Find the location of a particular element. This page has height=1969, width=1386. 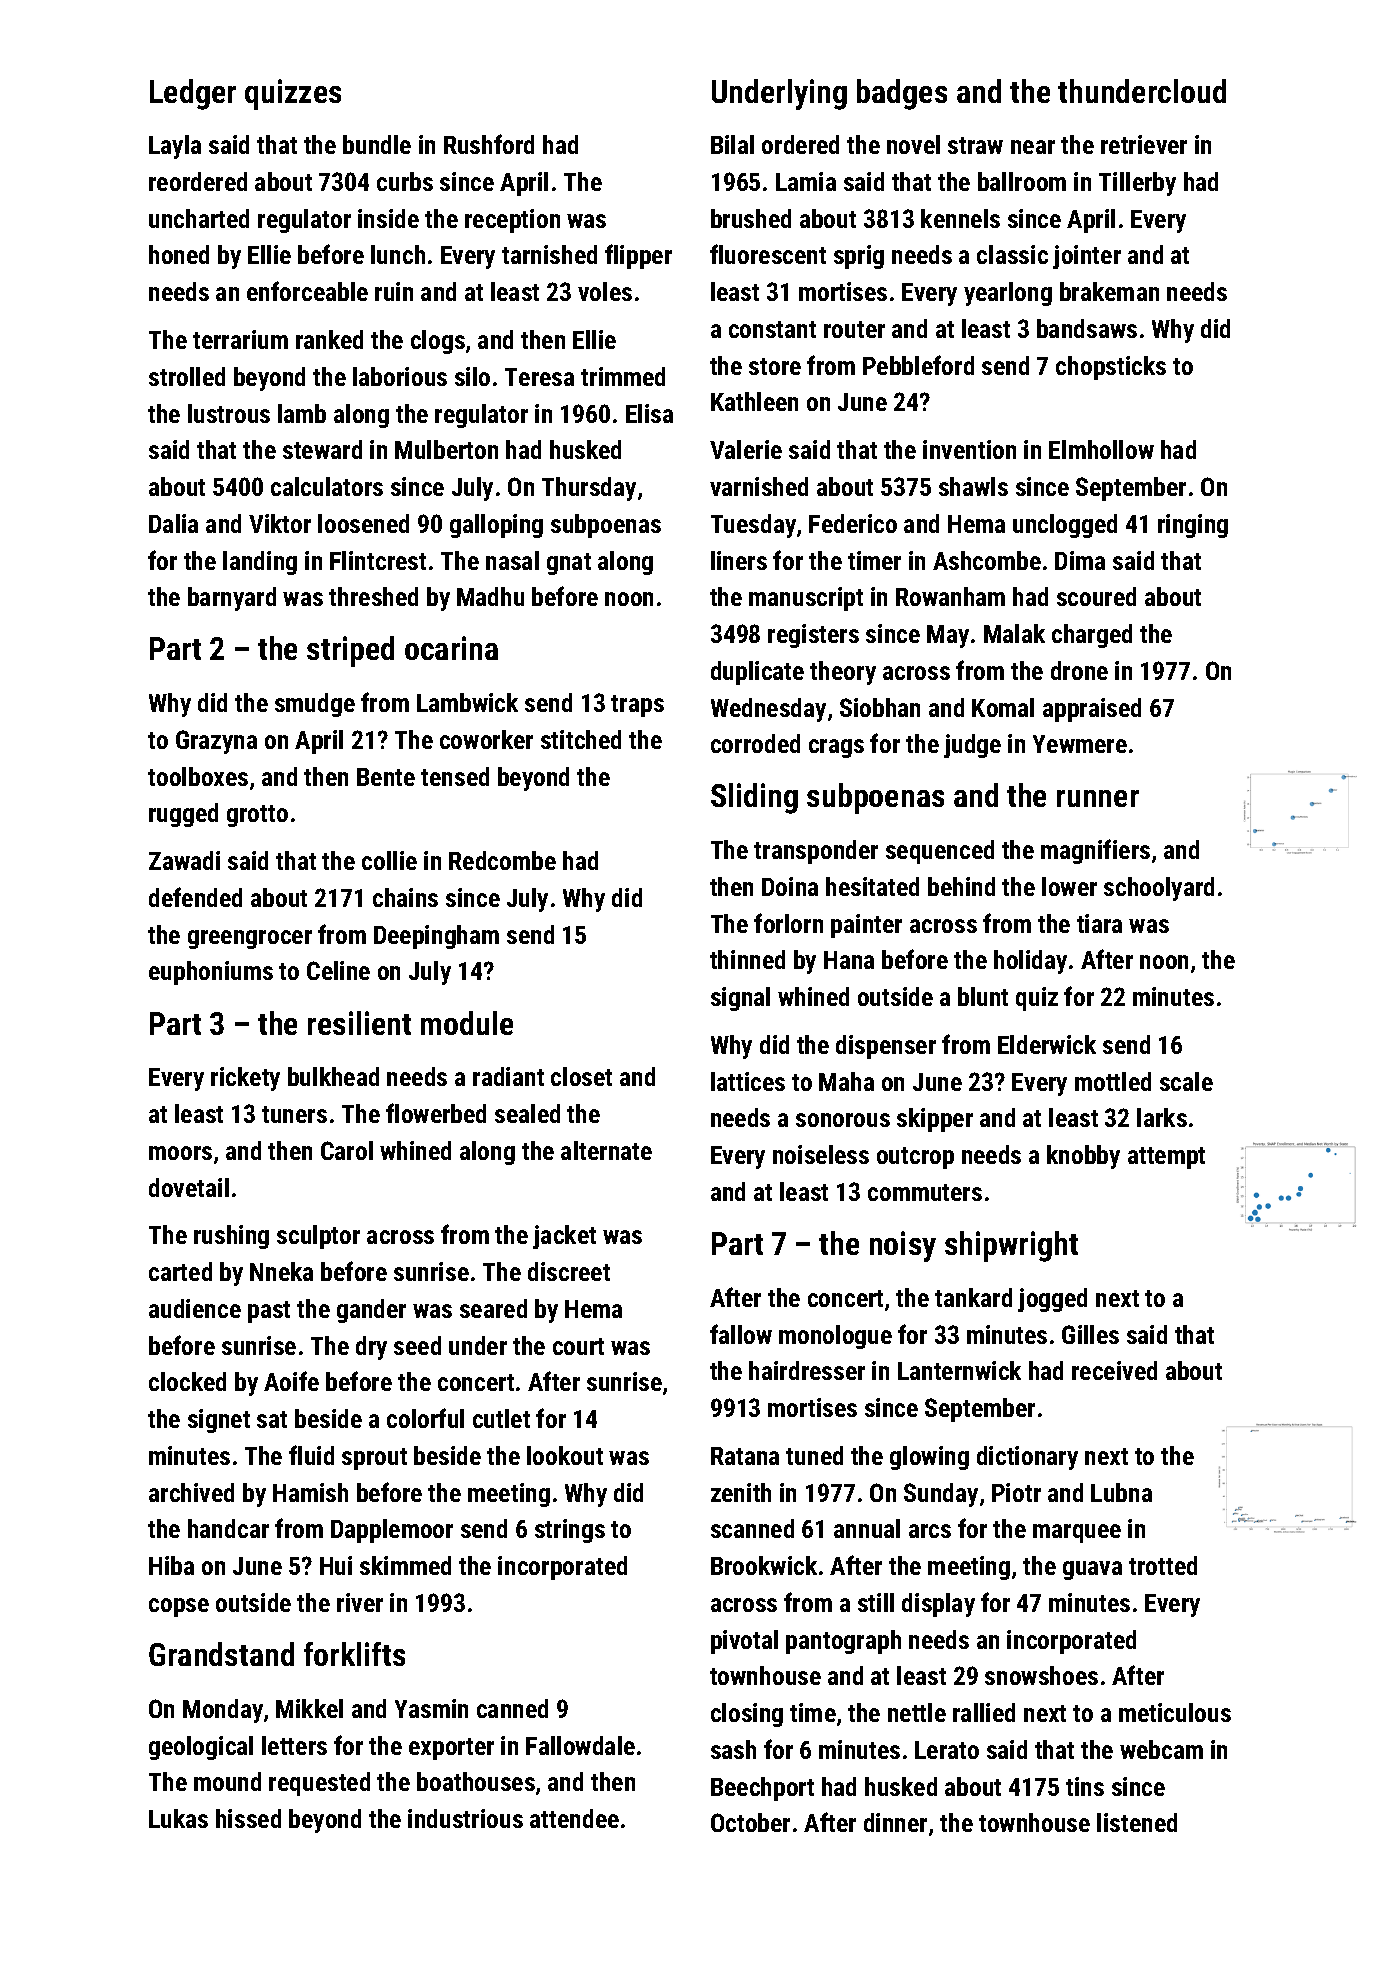

sculptor is located at coordinates (318, 1237).
